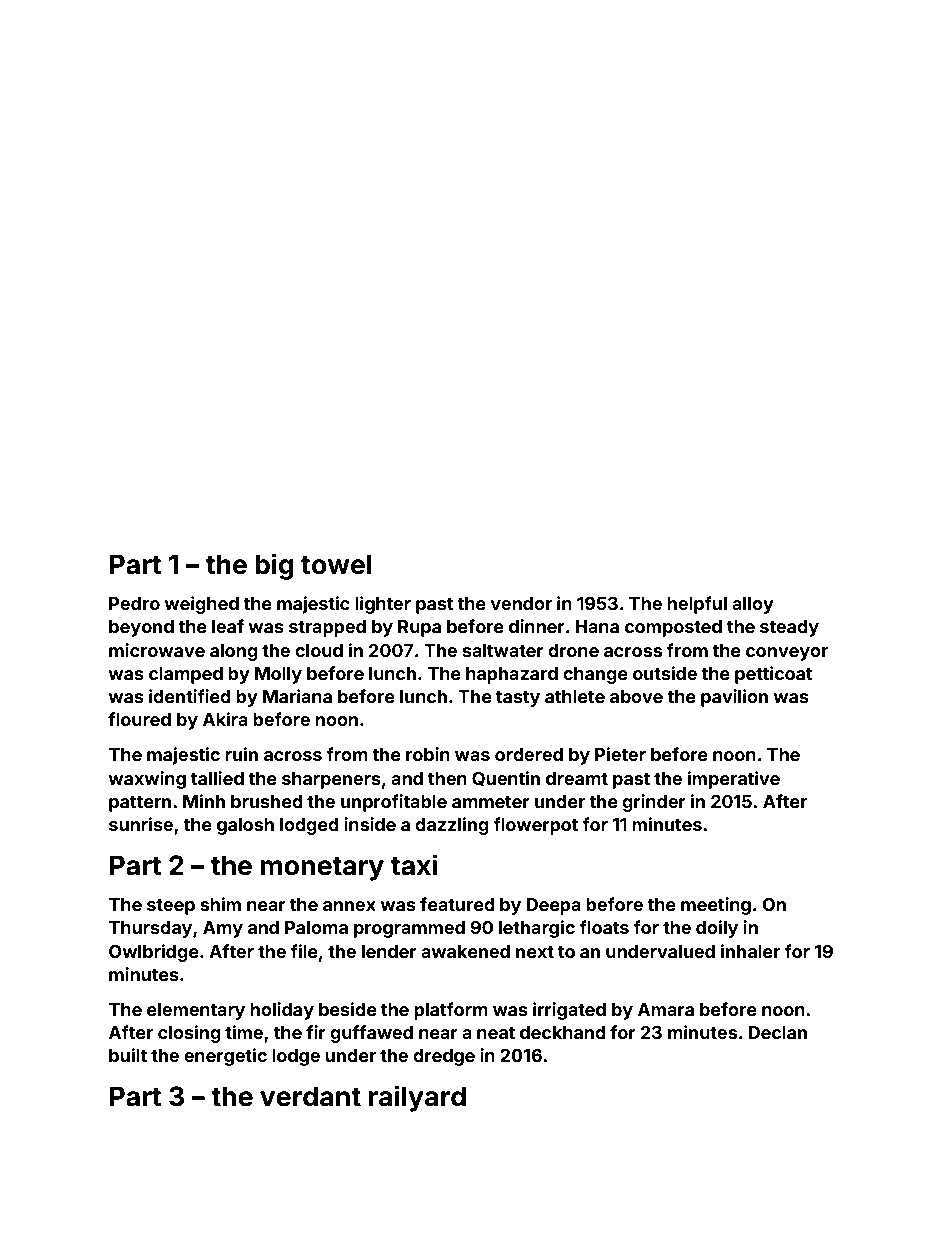  What do you see at coordinates (521, 603) in the image?
I see `vendor` at bounding box center [521, 603].
